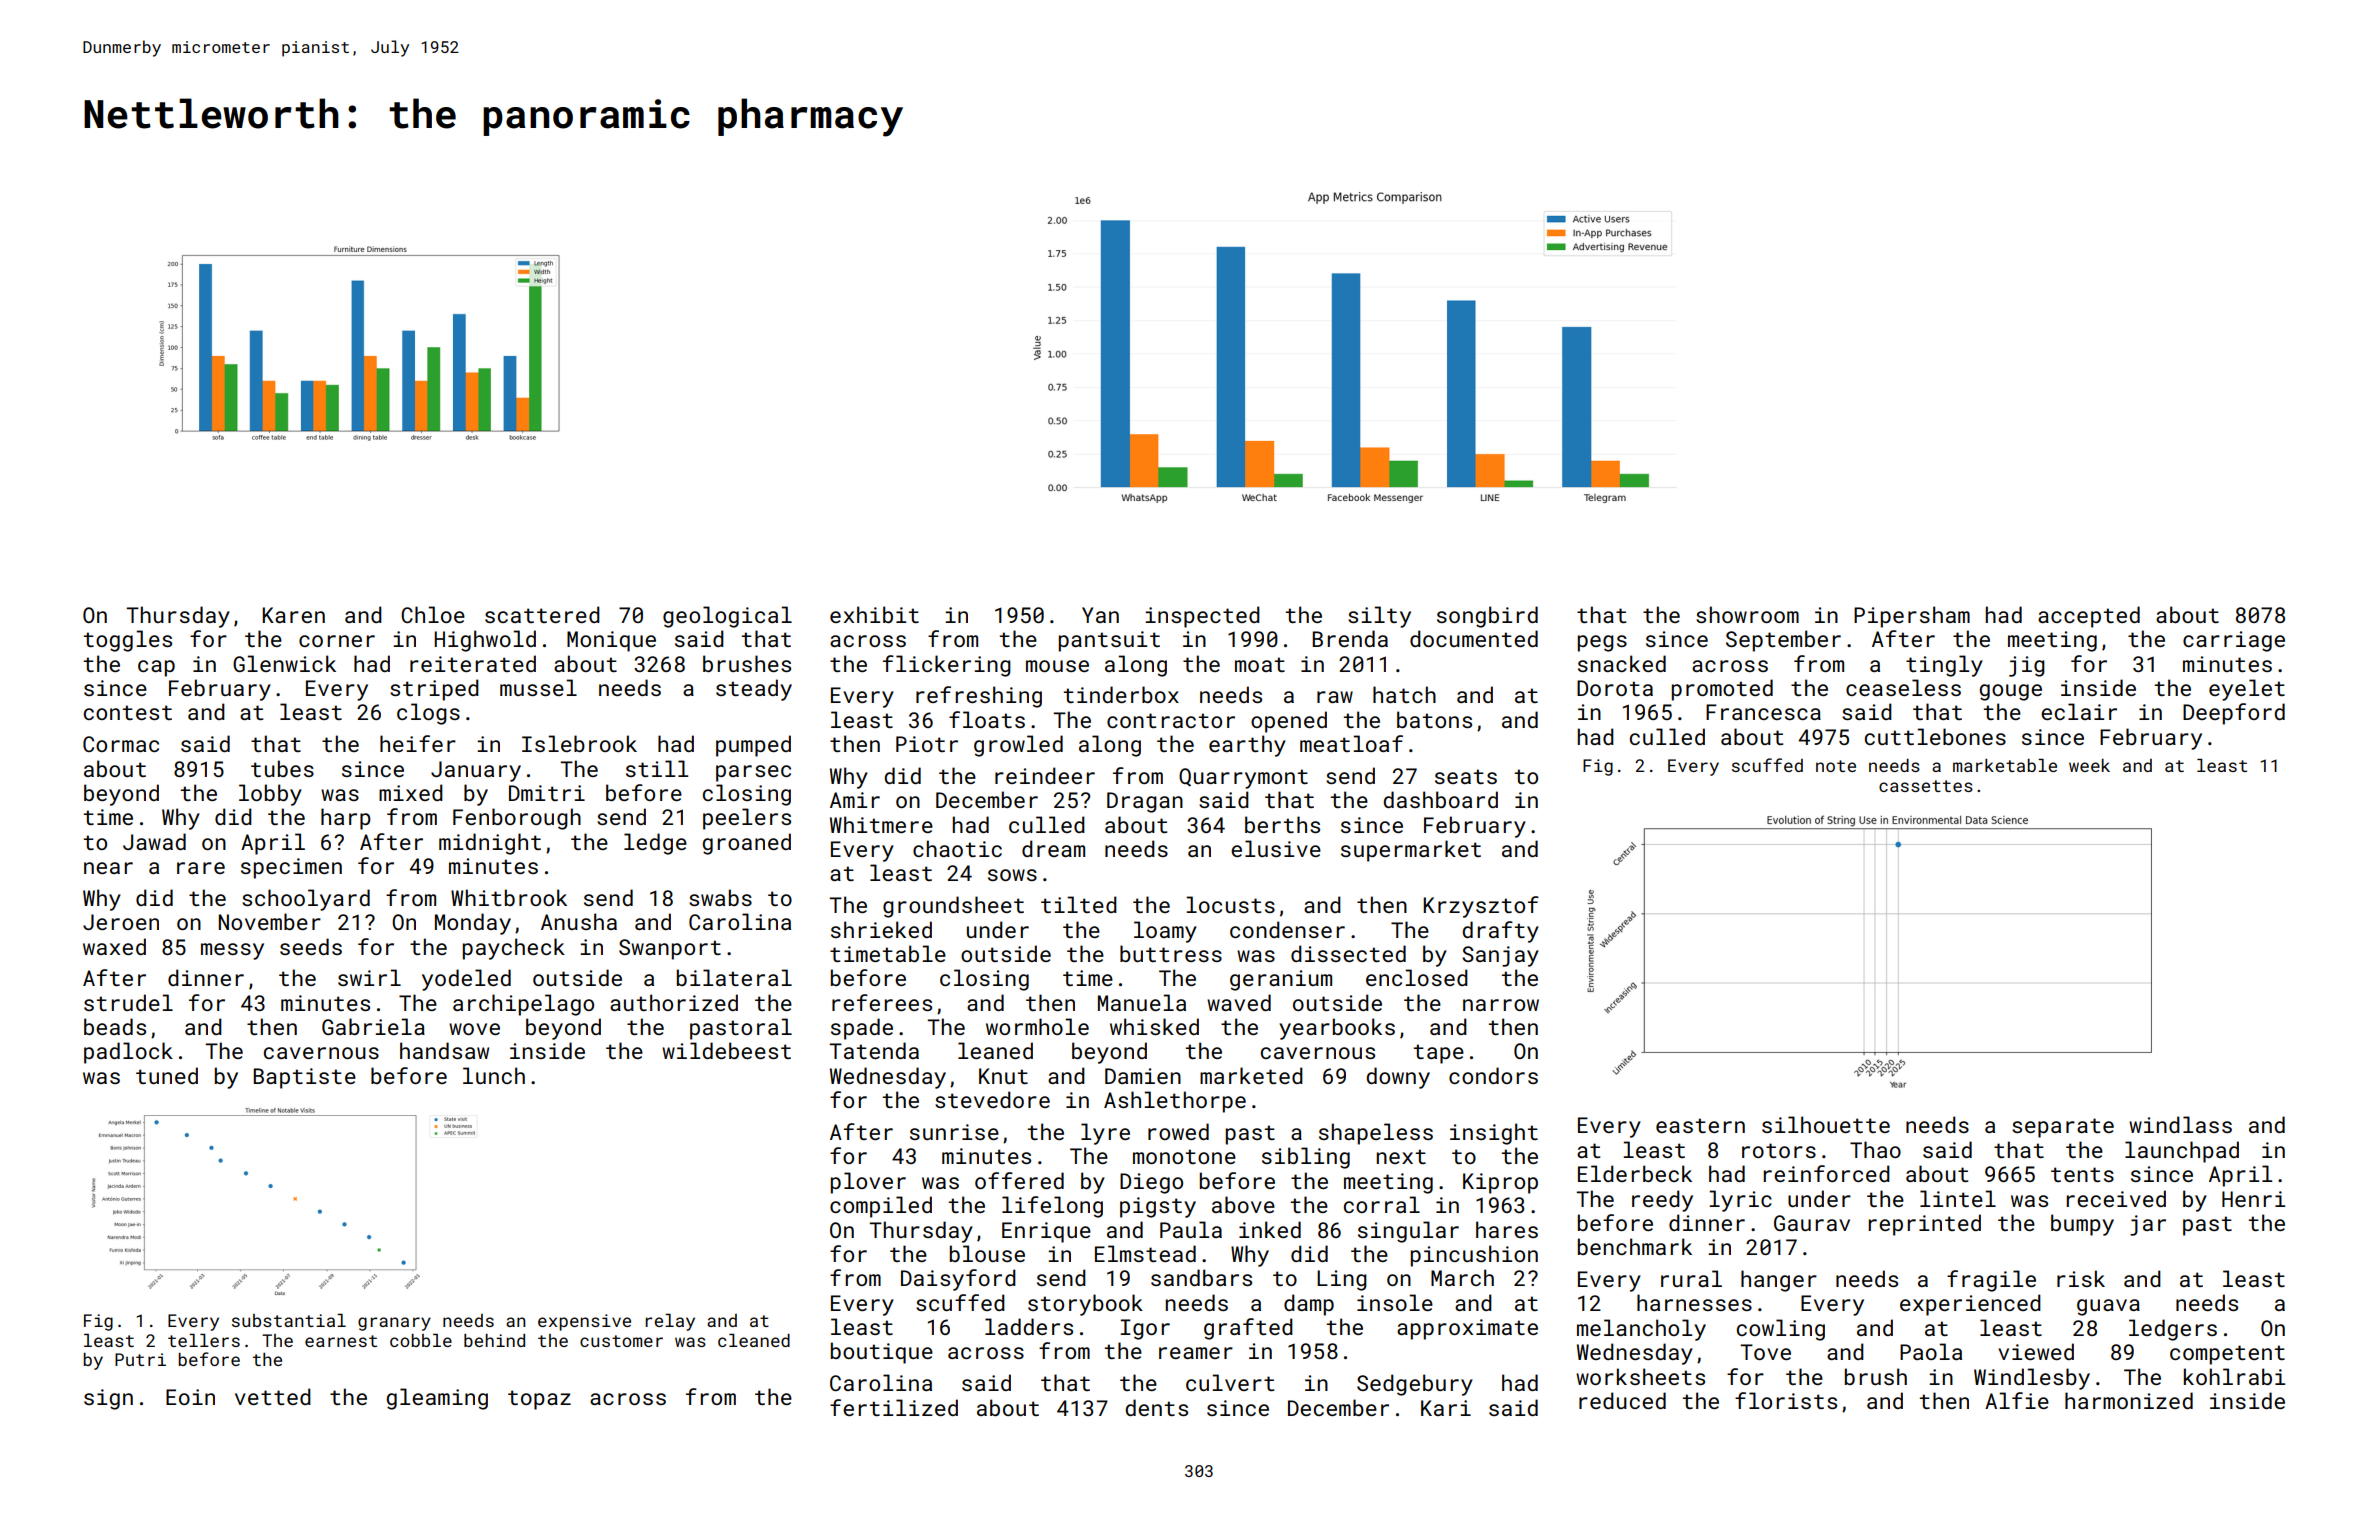  What do you see at coordinates (1276, 848) in the document?
I see `elusive` at bounding box center [1276, 848].
